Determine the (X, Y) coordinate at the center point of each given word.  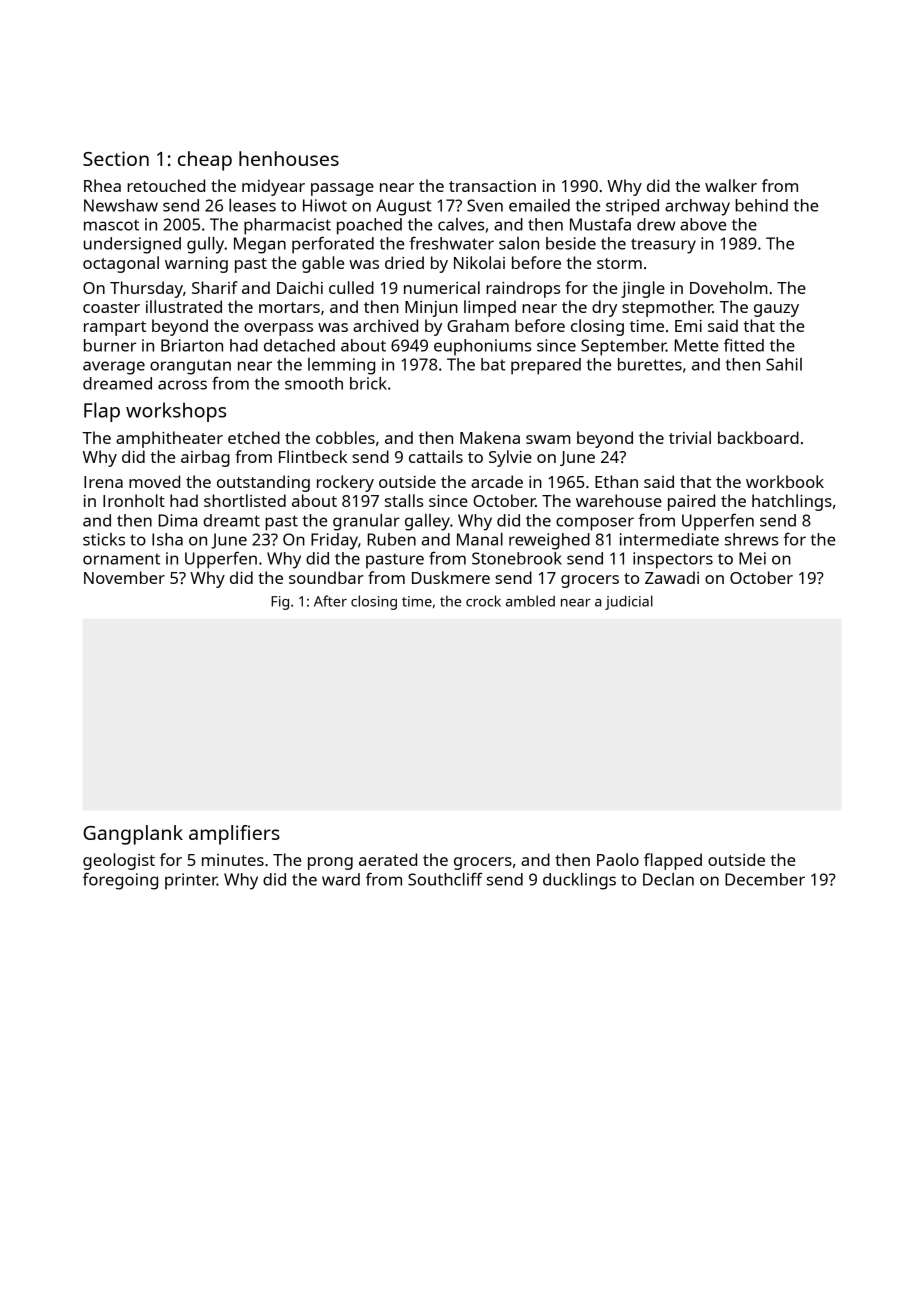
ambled (530, 601)
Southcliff (445, 879)
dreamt (231, 520)
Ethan (616, 481)
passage (342, 189)
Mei (752, 558)
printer (191, 881)
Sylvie (510, 458)
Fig (280, 603)
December (765, 879)
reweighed (549, 541)
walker (731, 185)
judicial (629, 602)
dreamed (117, 383)
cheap (205, 161)
